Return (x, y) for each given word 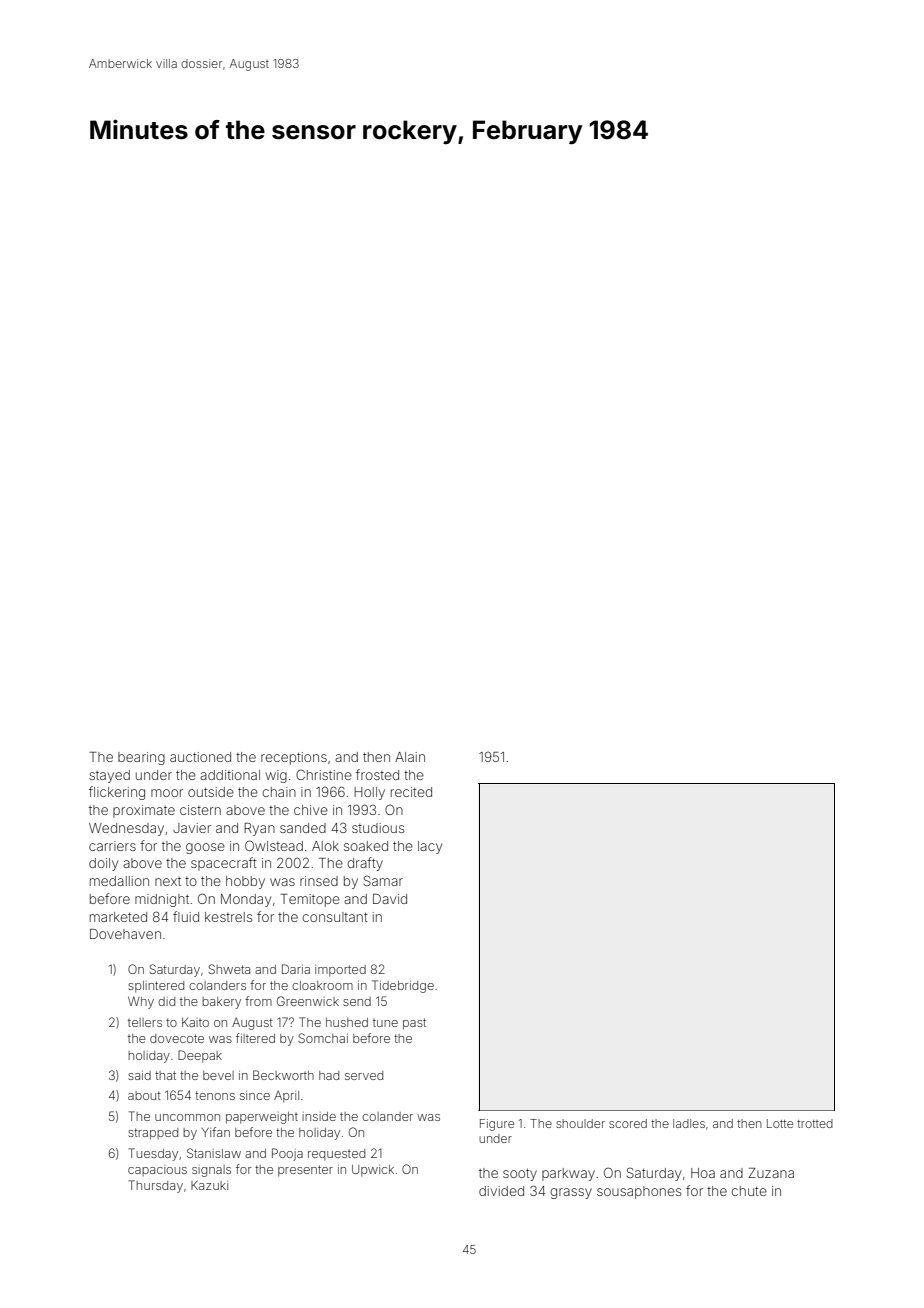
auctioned (200, 757)
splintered (156, 987)
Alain (410, 757)
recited (411, 792)
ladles (689, 1123)
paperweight (262, 1118)
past (414, 1024)
